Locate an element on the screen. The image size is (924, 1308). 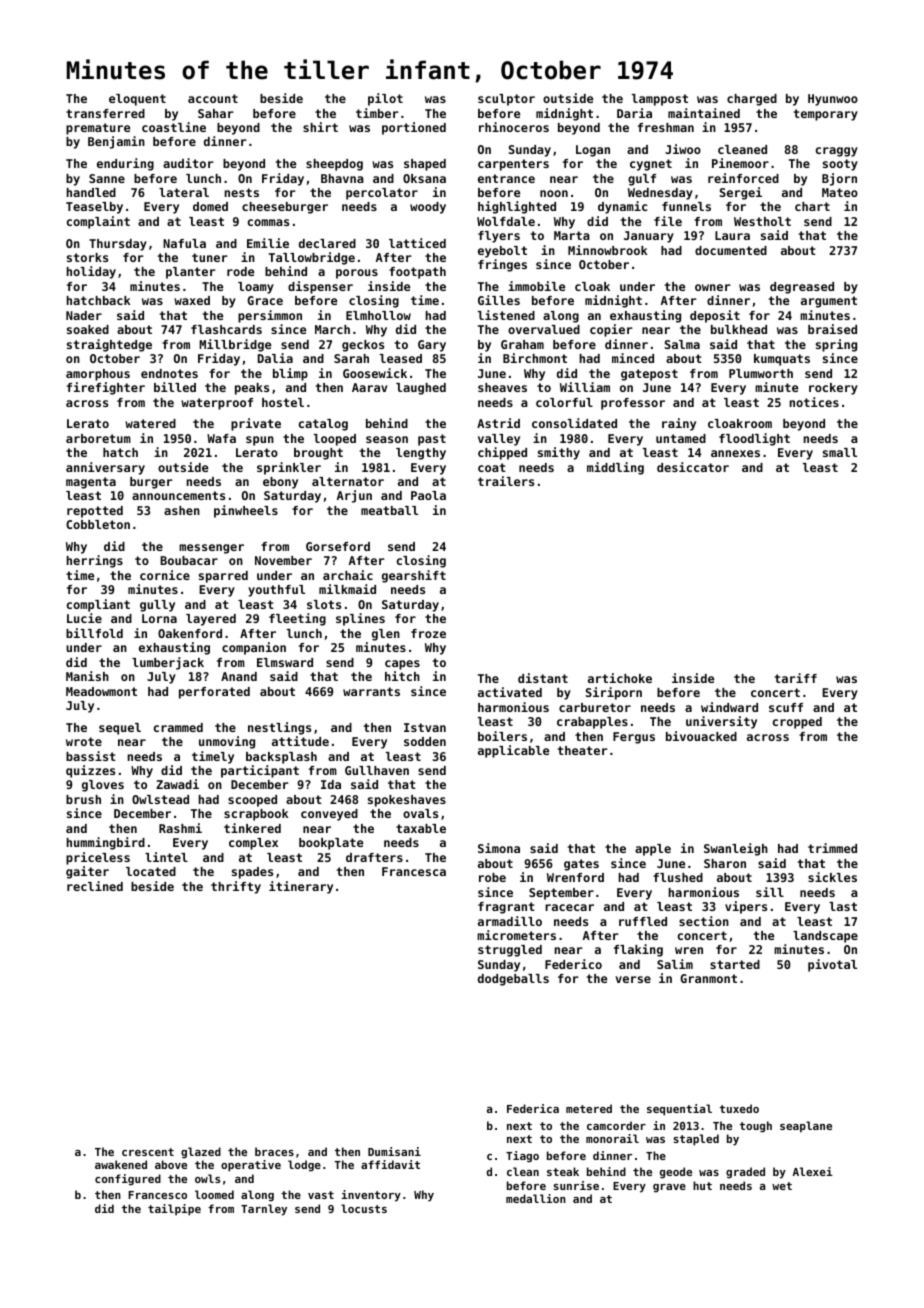
tailpipe is located at coordinates (174, 1210).
